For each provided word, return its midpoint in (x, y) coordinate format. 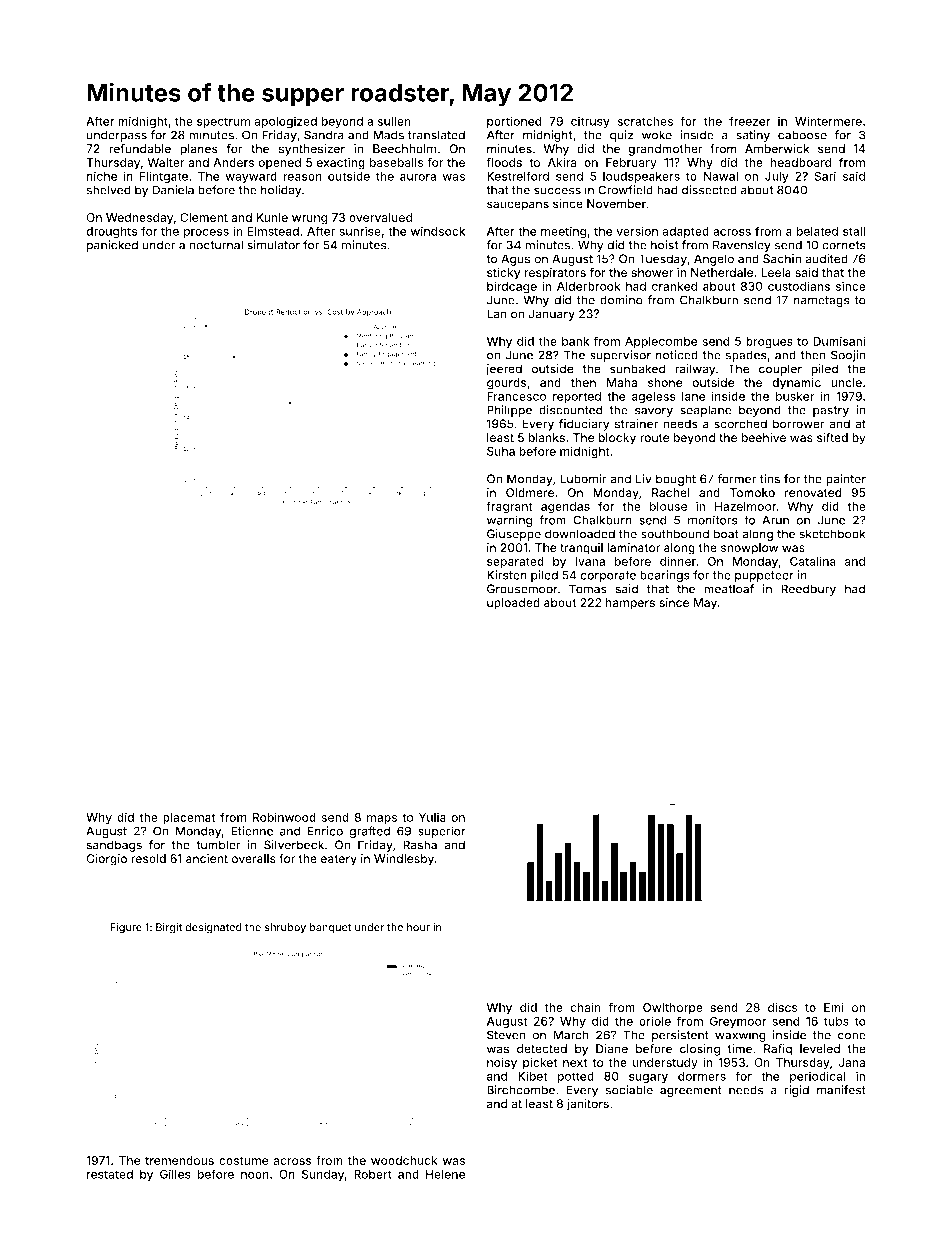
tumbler (218, 845)
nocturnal (216, 245)
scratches (645, 121)
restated (110, 1174)
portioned (514, 122)
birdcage (512, 287)
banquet (330, 928)
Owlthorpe (673, 1008)
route (655, 437)
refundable (140, 149)
